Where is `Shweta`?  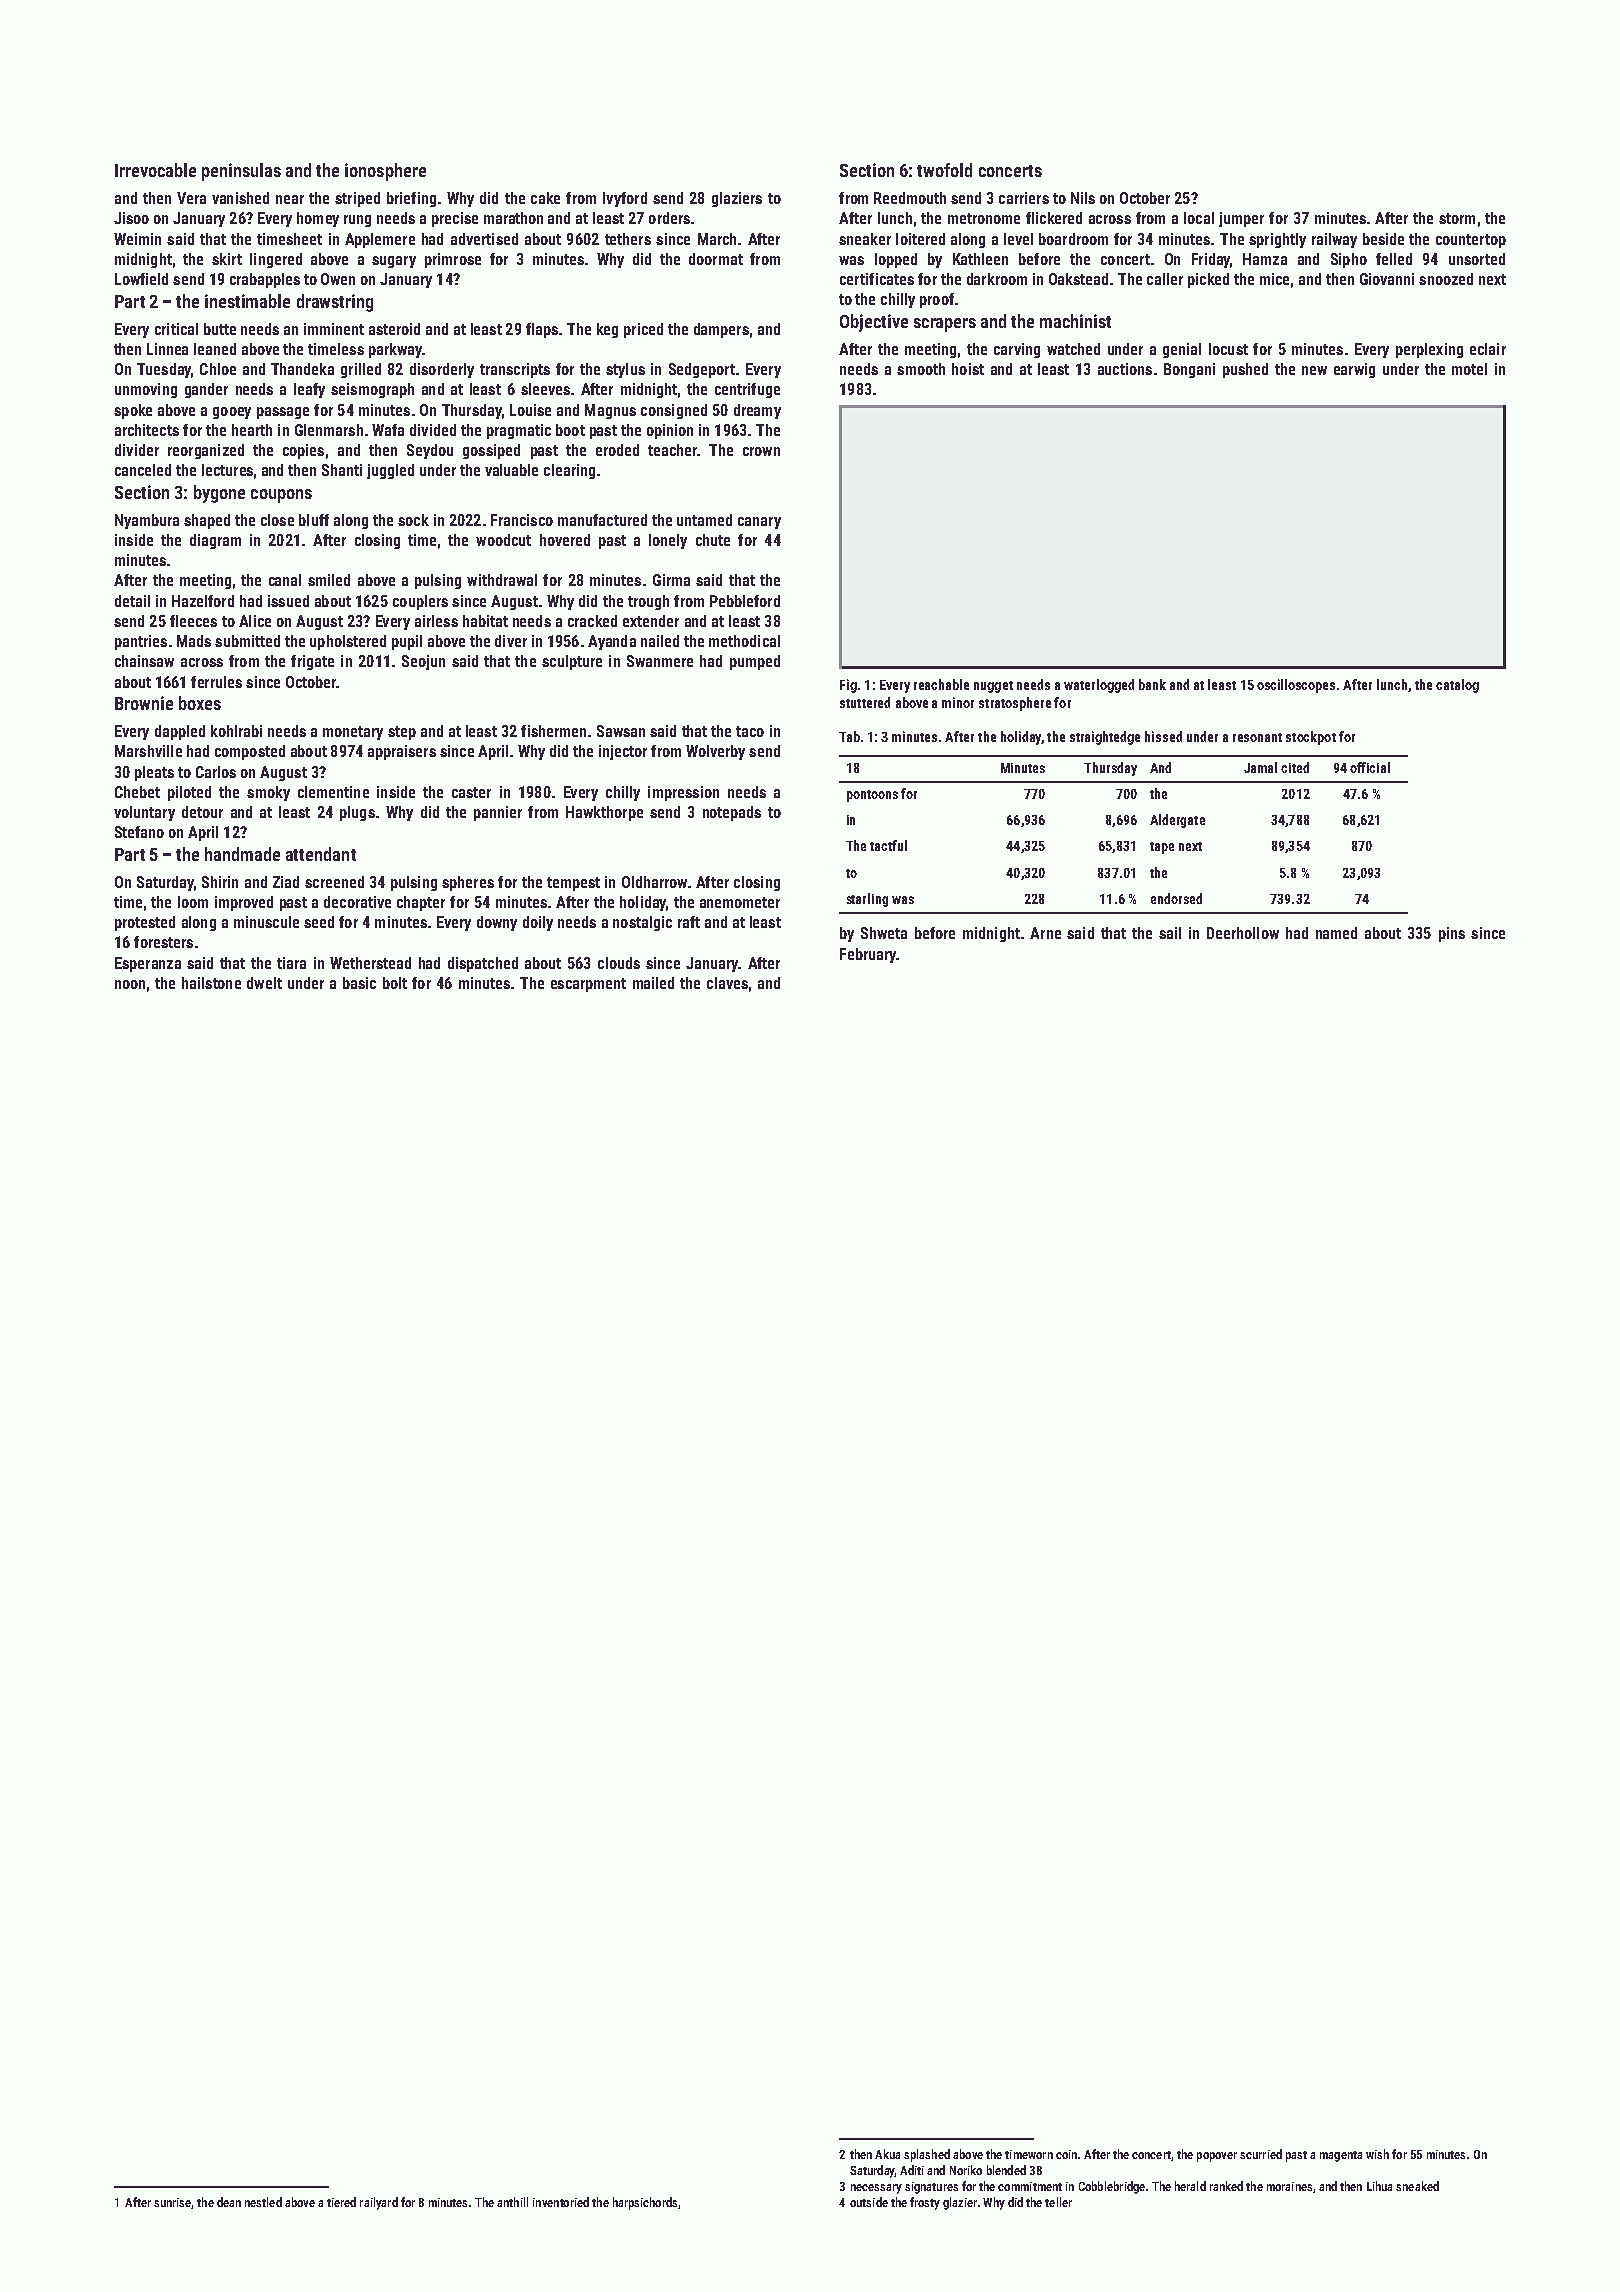
Shweta is located at coordinates (884, 933).
